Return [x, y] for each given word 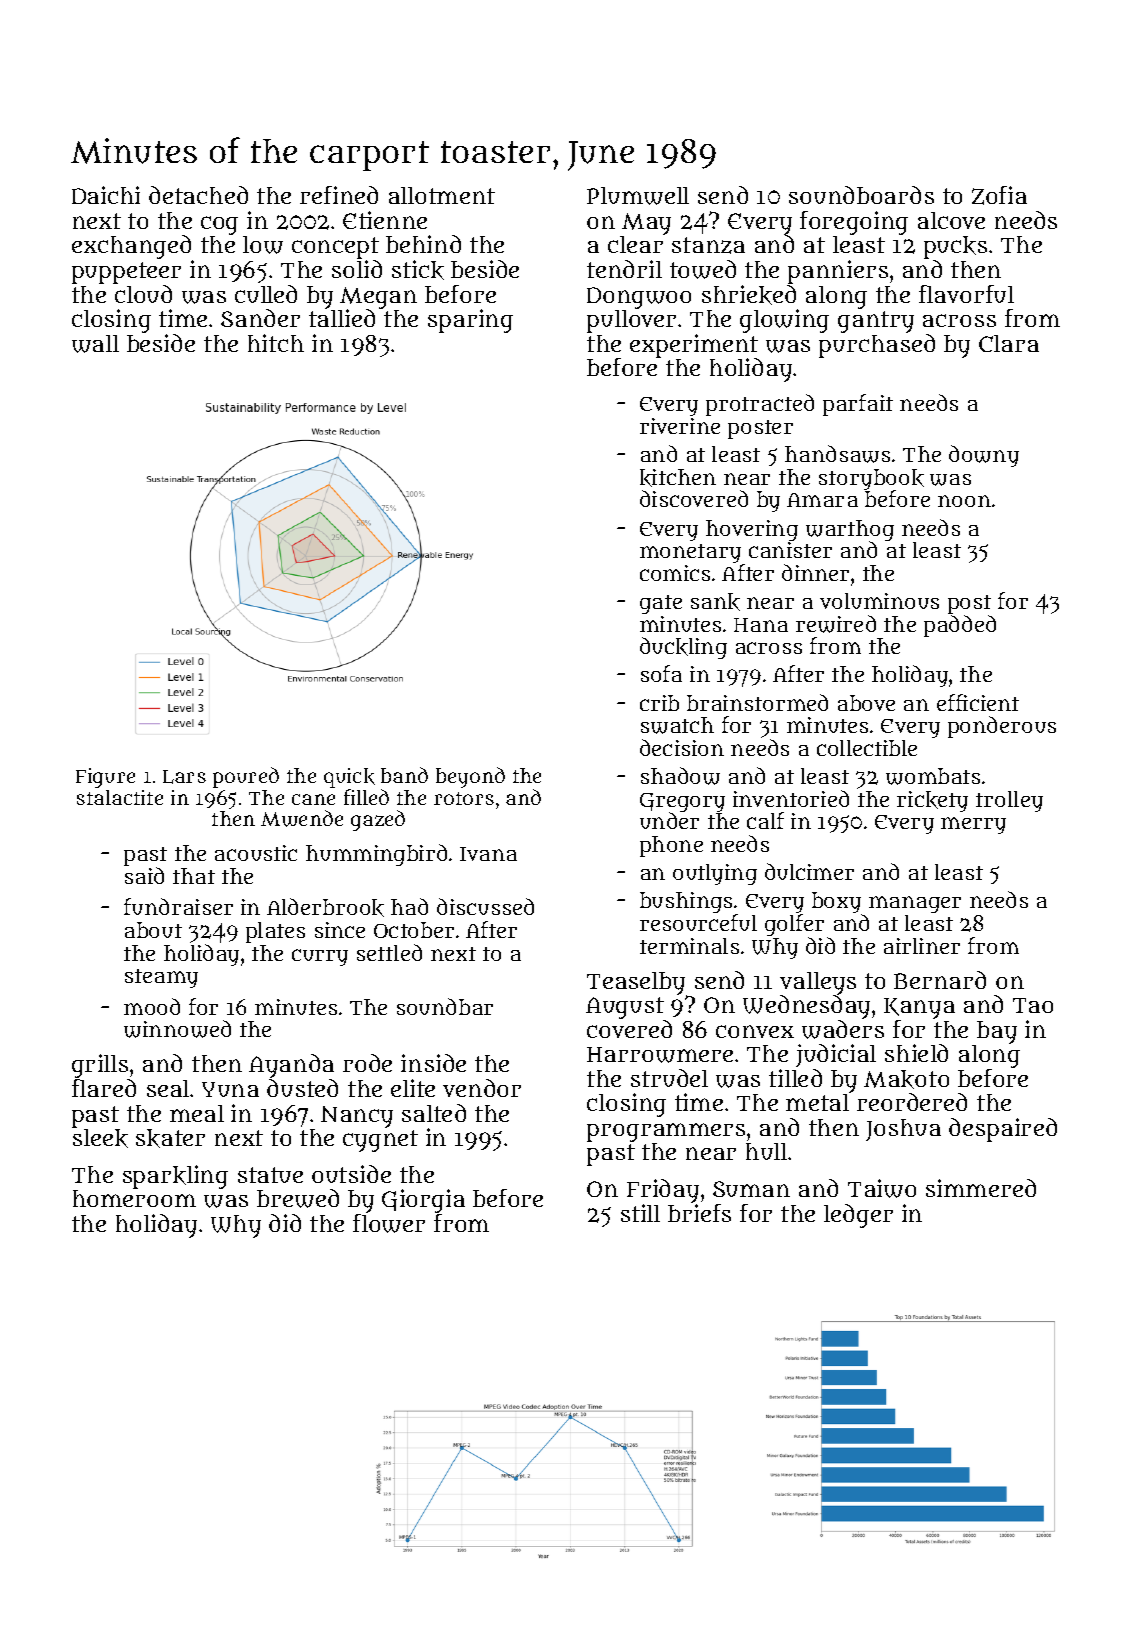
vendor [482, 1088]
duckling [683, 648]
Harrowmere [660, 1055]
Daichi [106, 195]
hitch [276, 343]
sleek [100, 1138]
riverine [680, 426]
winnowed [177, 1029]
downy [984, 456]
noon [964, 501]
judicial [836, 1055]
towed [703, 269]
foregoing [854, 223]
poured [246, 777]
